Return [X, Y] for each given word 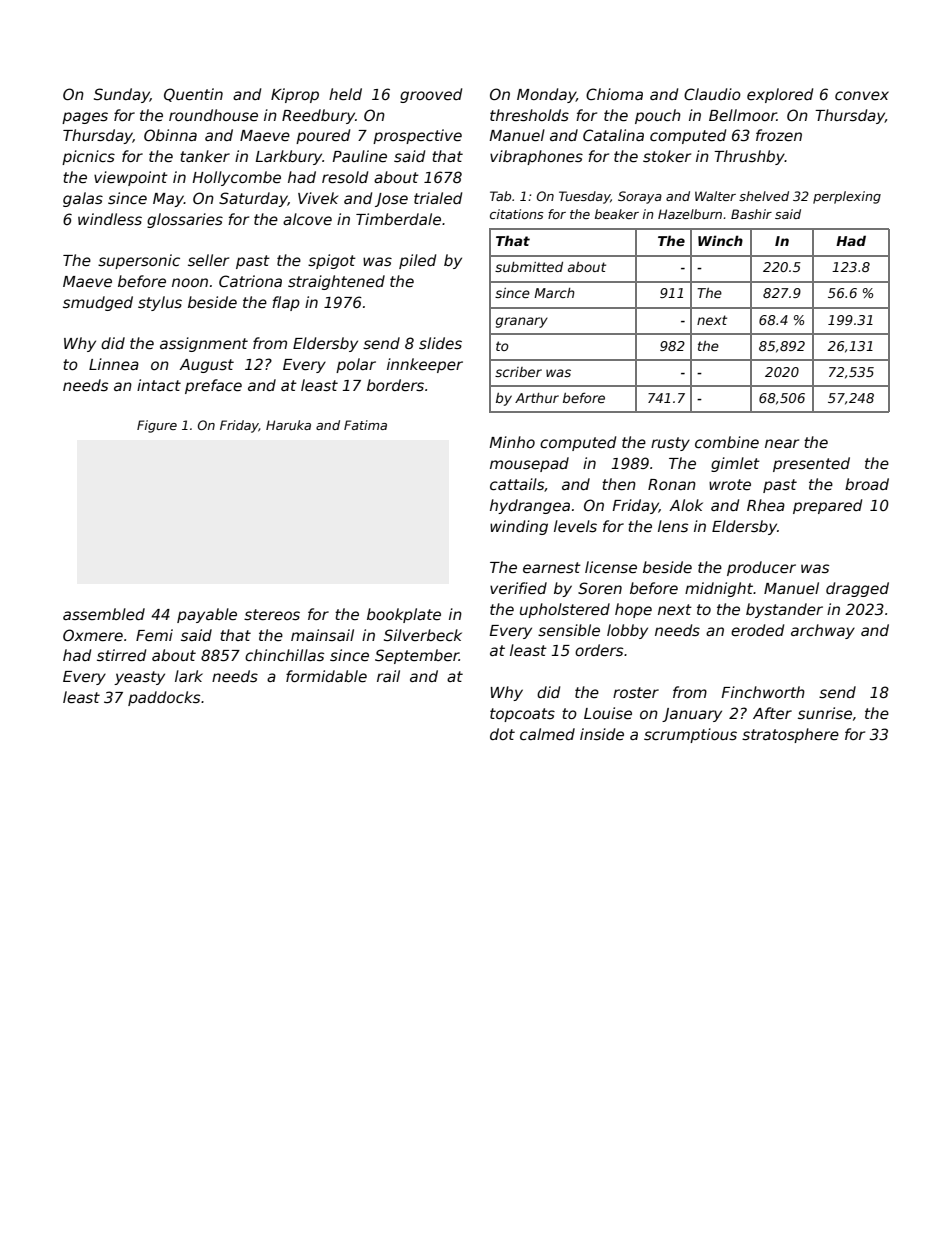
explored [780, 95]
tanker [205, 156]
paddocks [164, 698]
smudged [98, 303]
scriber [518, 372]
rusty [670, 444]
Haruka [288, 425]
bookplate [404, 615]
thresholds [529, 115]
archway [823, 631]
